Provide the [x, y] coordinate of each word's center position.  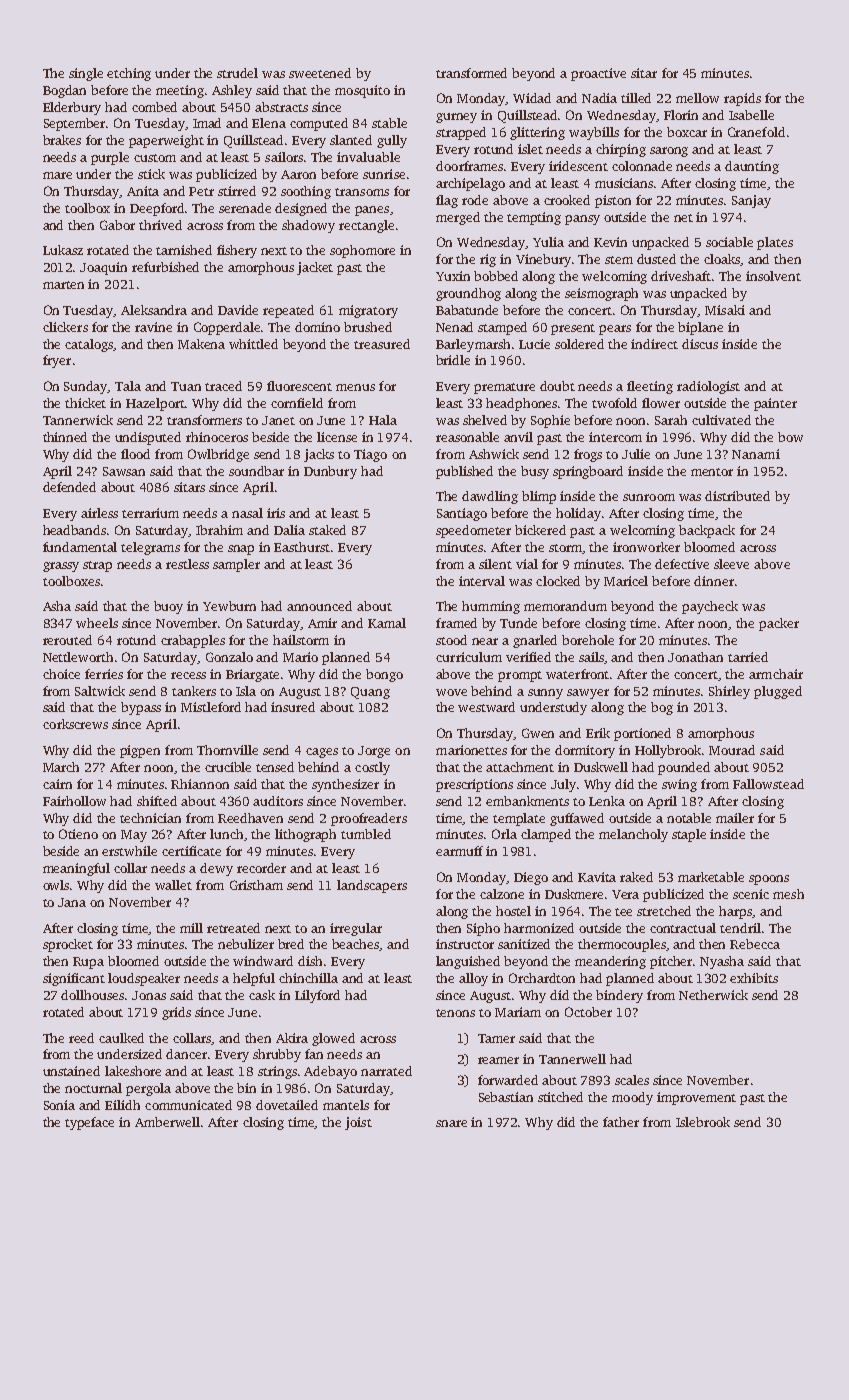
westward [486, 707]
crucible [228, 767]
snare [451, 1123]
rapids [742, 99]
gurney [456, 118]
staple [689, 835]
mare [57, 175]
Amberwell [167, 1122]
